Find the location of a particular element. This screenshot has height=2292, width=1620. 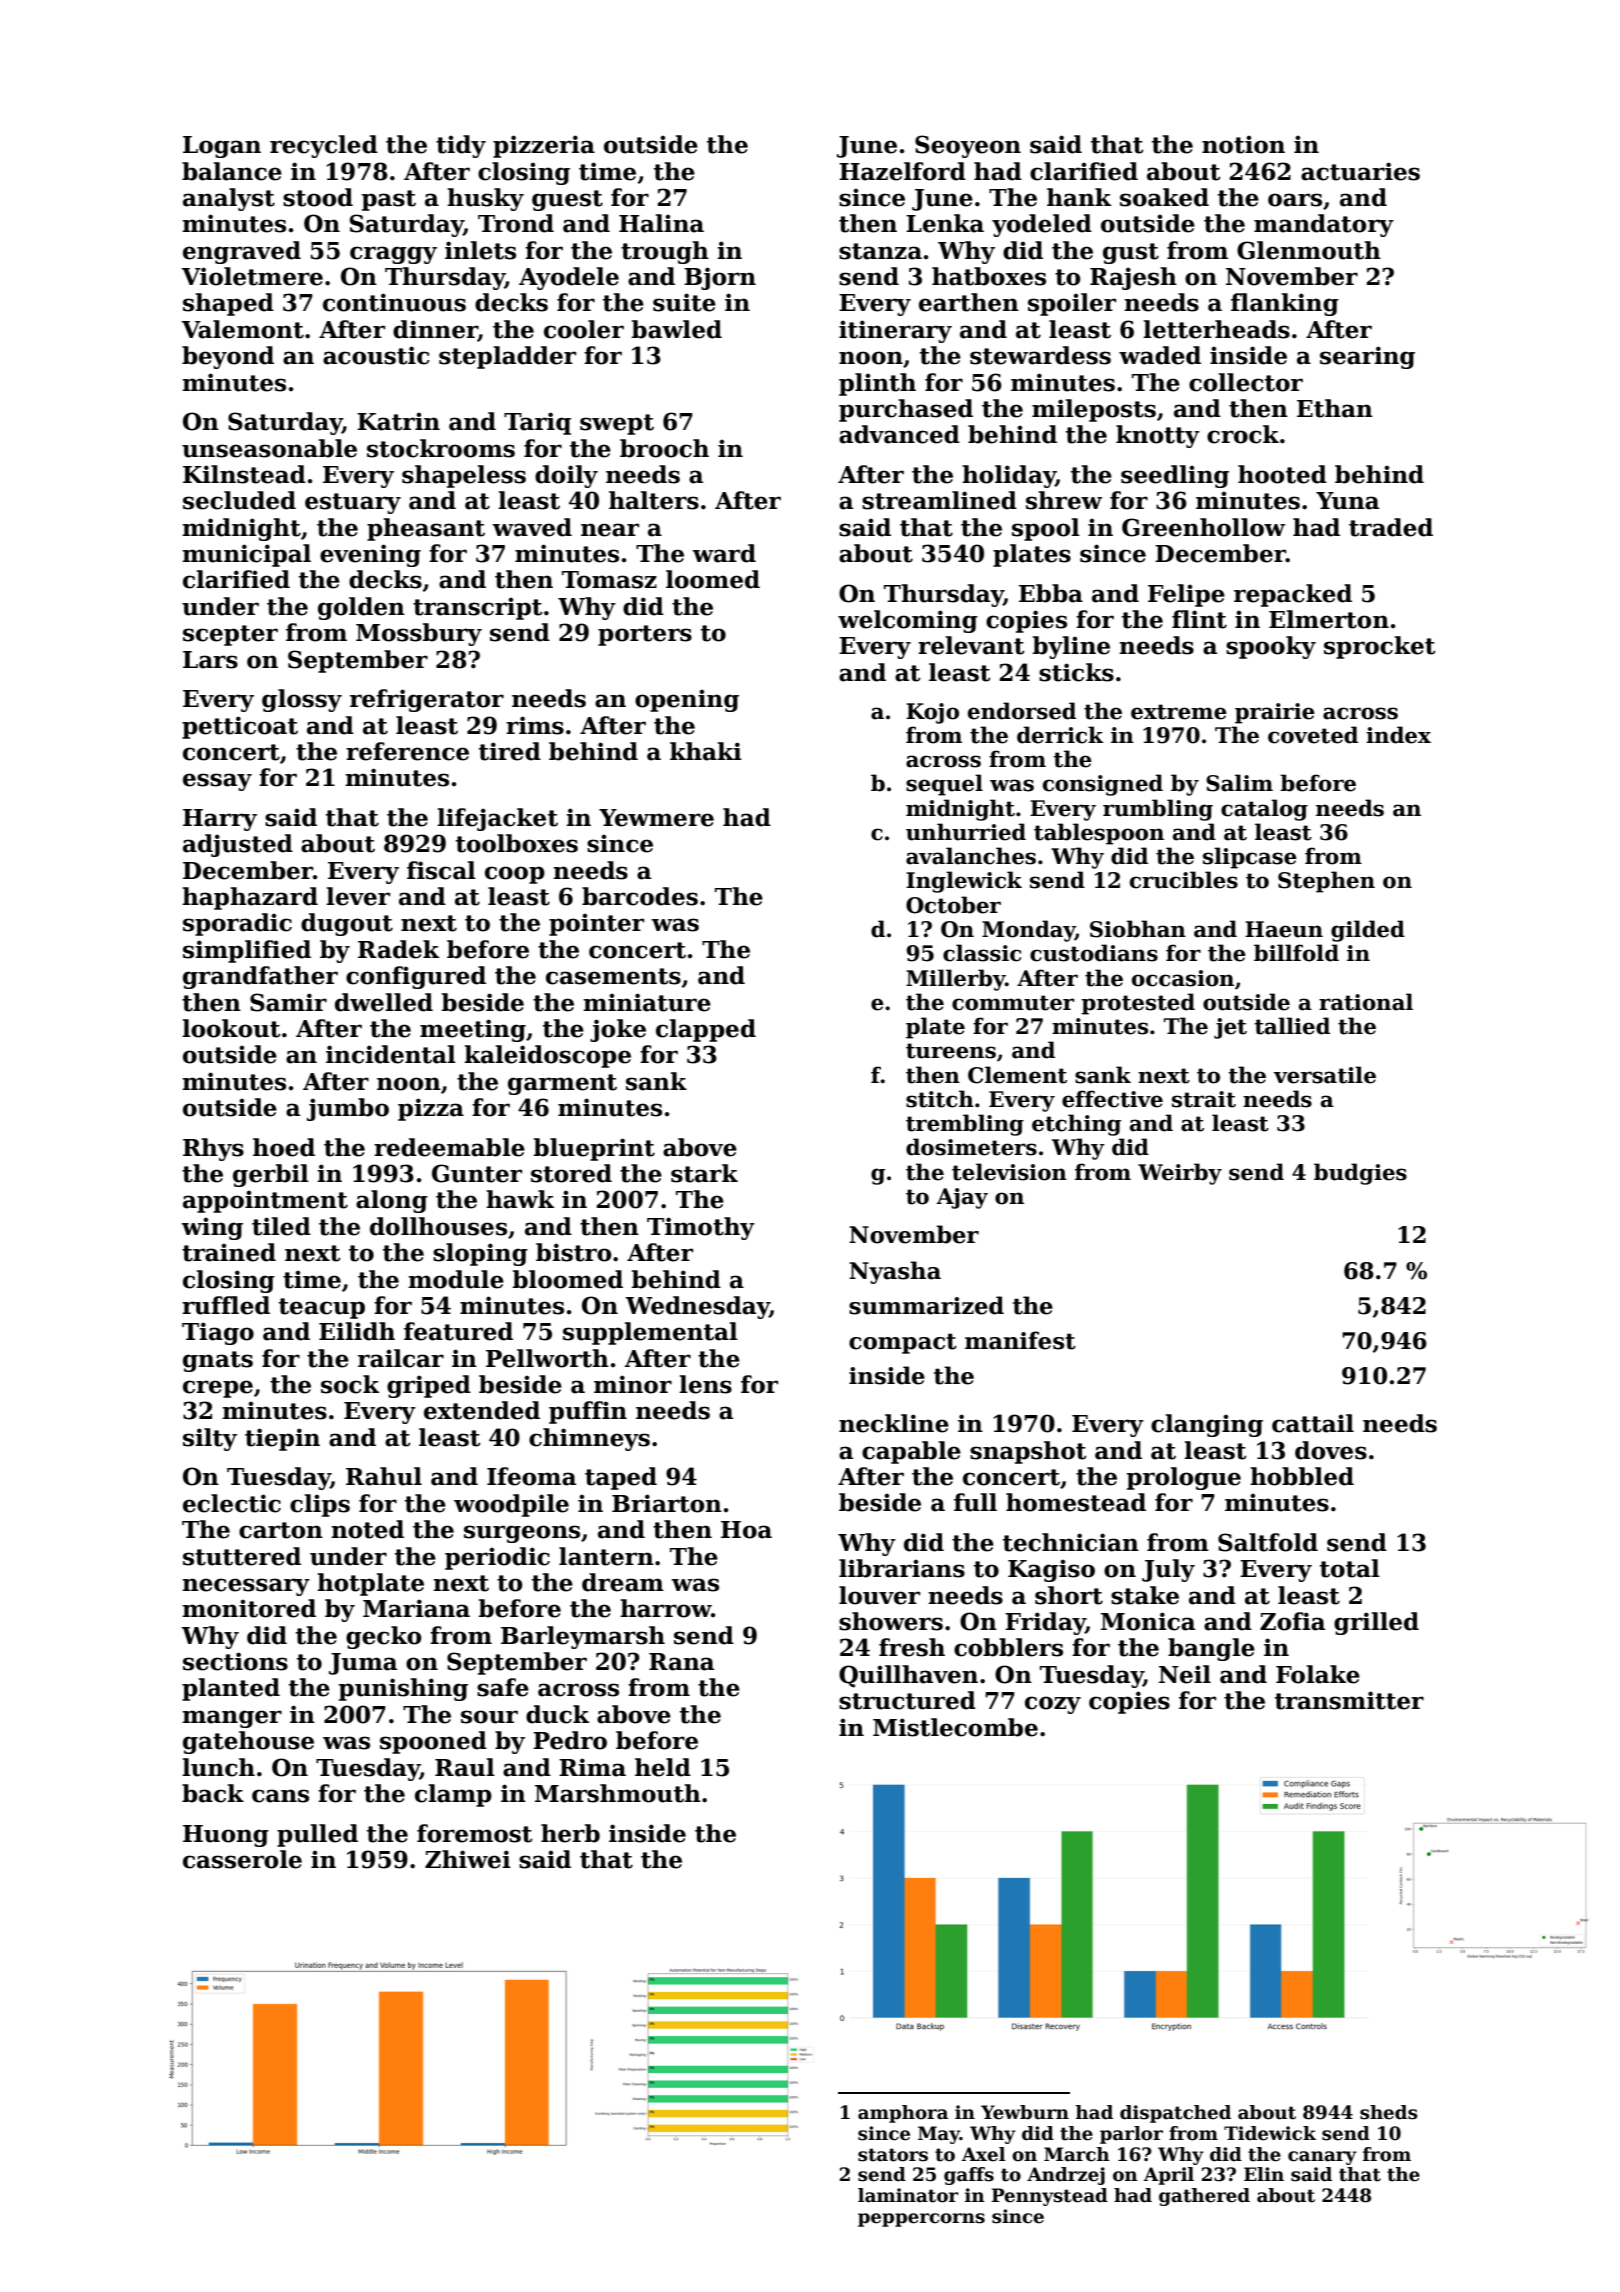

versatile is located at coordinates (1325, 1075).
